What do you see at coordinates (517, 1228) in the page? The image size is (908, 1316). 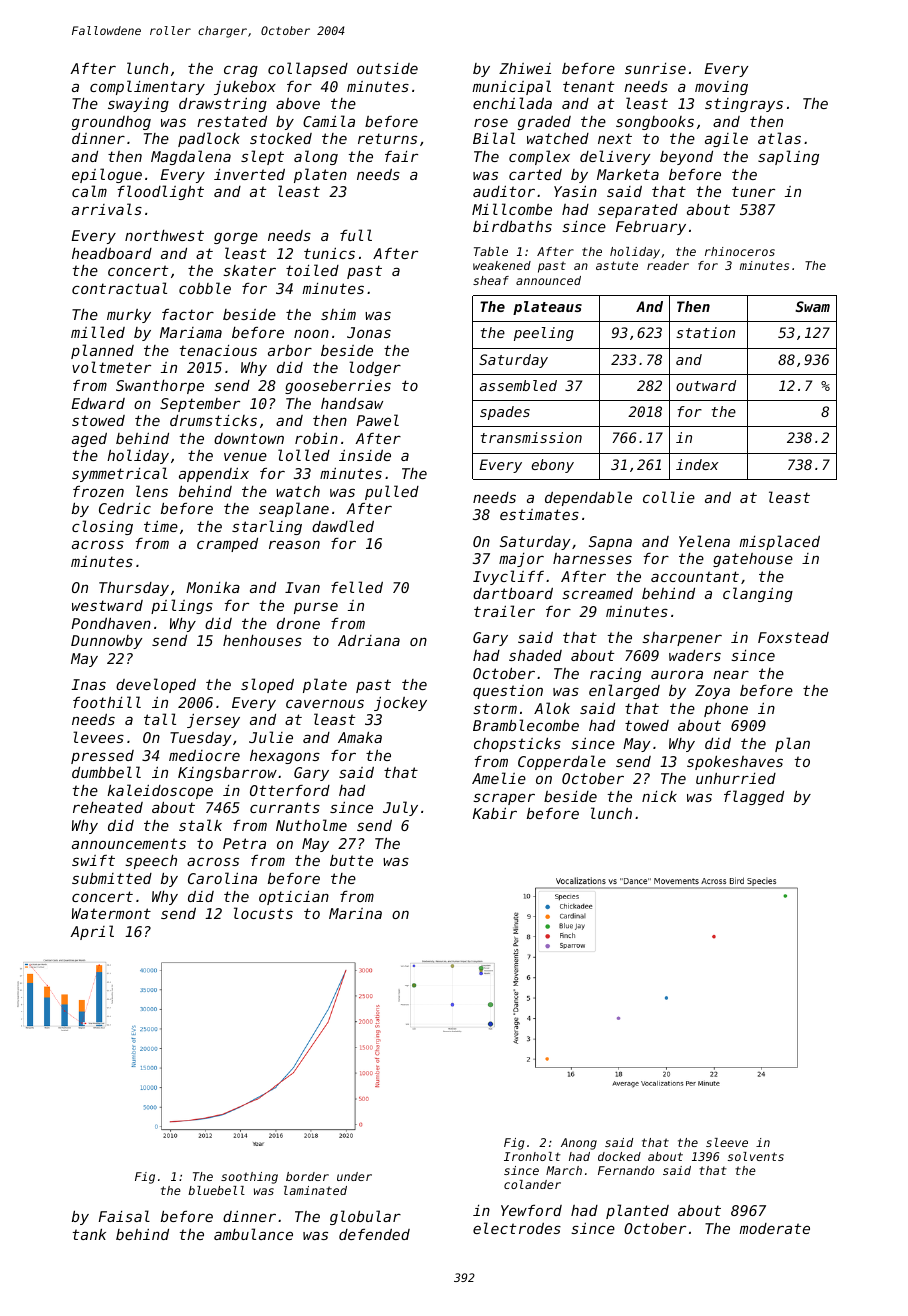 I see `electrodes` at bounding box center [517, 1228].
